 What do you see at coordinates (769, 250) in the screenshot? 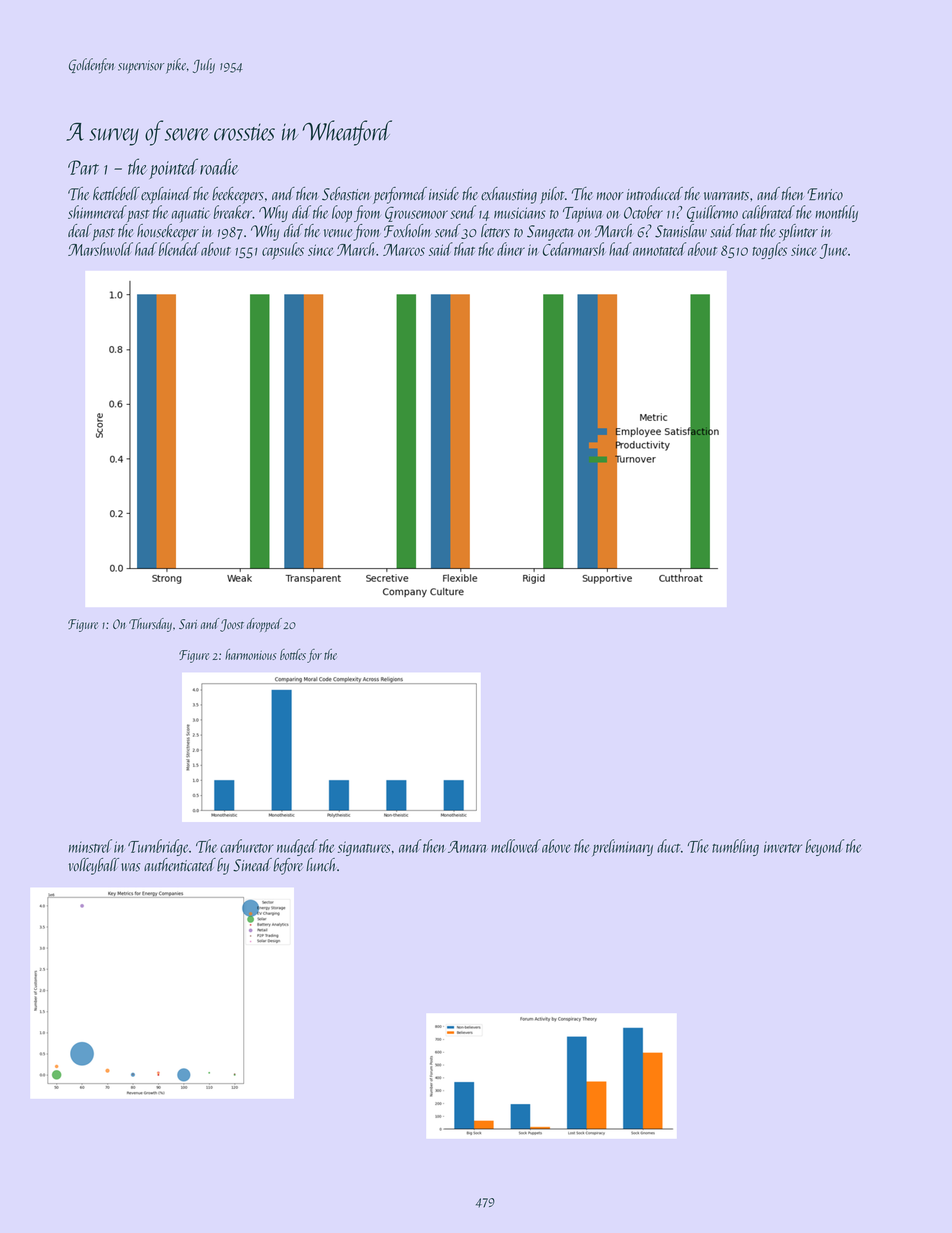
I see `toggles` at bounding box center [769, 250].
